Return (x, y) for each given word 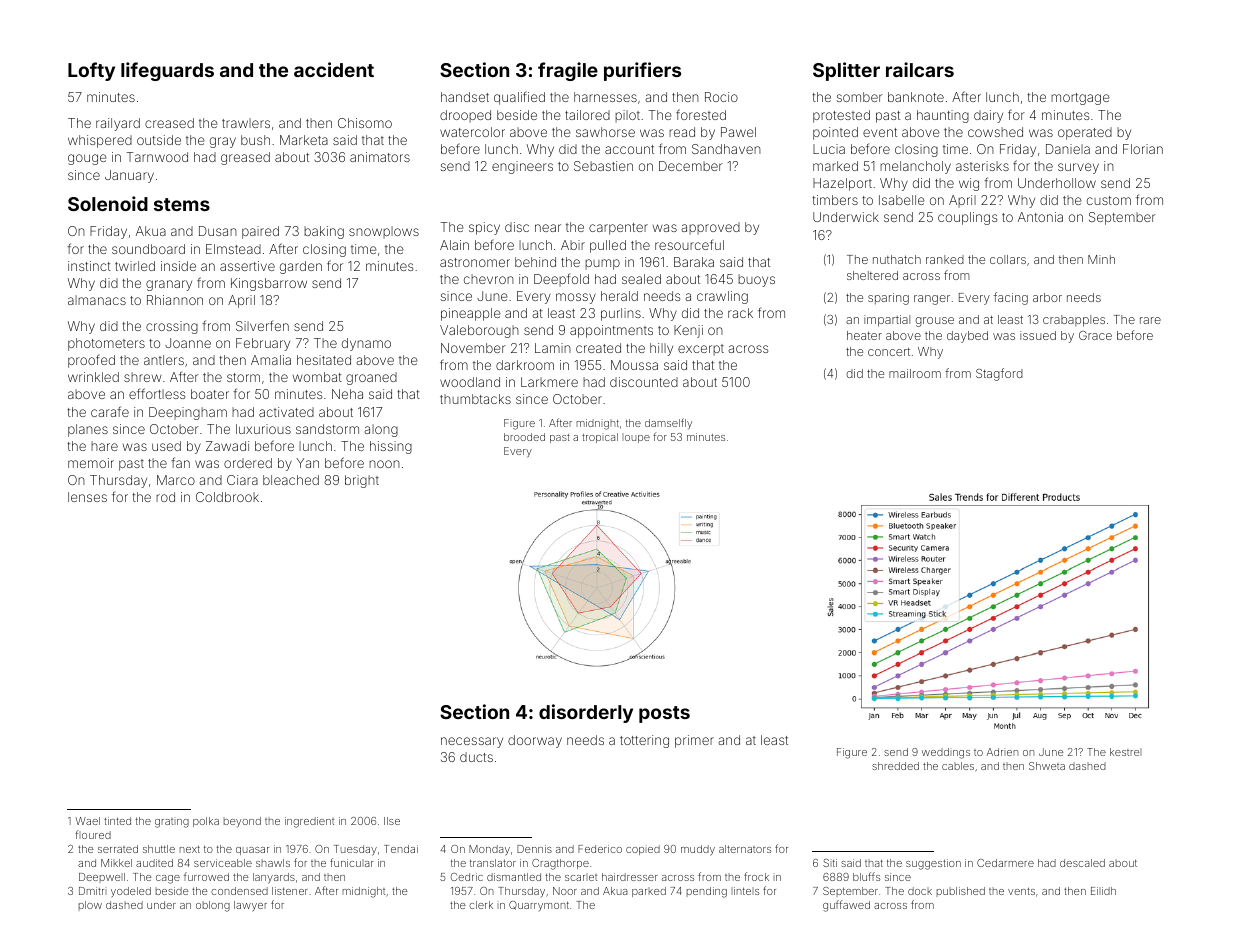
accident (334, 69)
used (166, 446)
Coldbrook (227, 497)
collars (1008, 259)
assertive (247, 266)
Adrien (1002, 752)
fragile (568, 71)
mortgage (1080, 99)
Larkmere (549, 382)
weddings (946, 753)
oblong (213, 906)
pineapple (471, 314)
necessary (472, 742)
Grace (1095, 335)
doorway (535, 741)
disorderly (586, 713)
